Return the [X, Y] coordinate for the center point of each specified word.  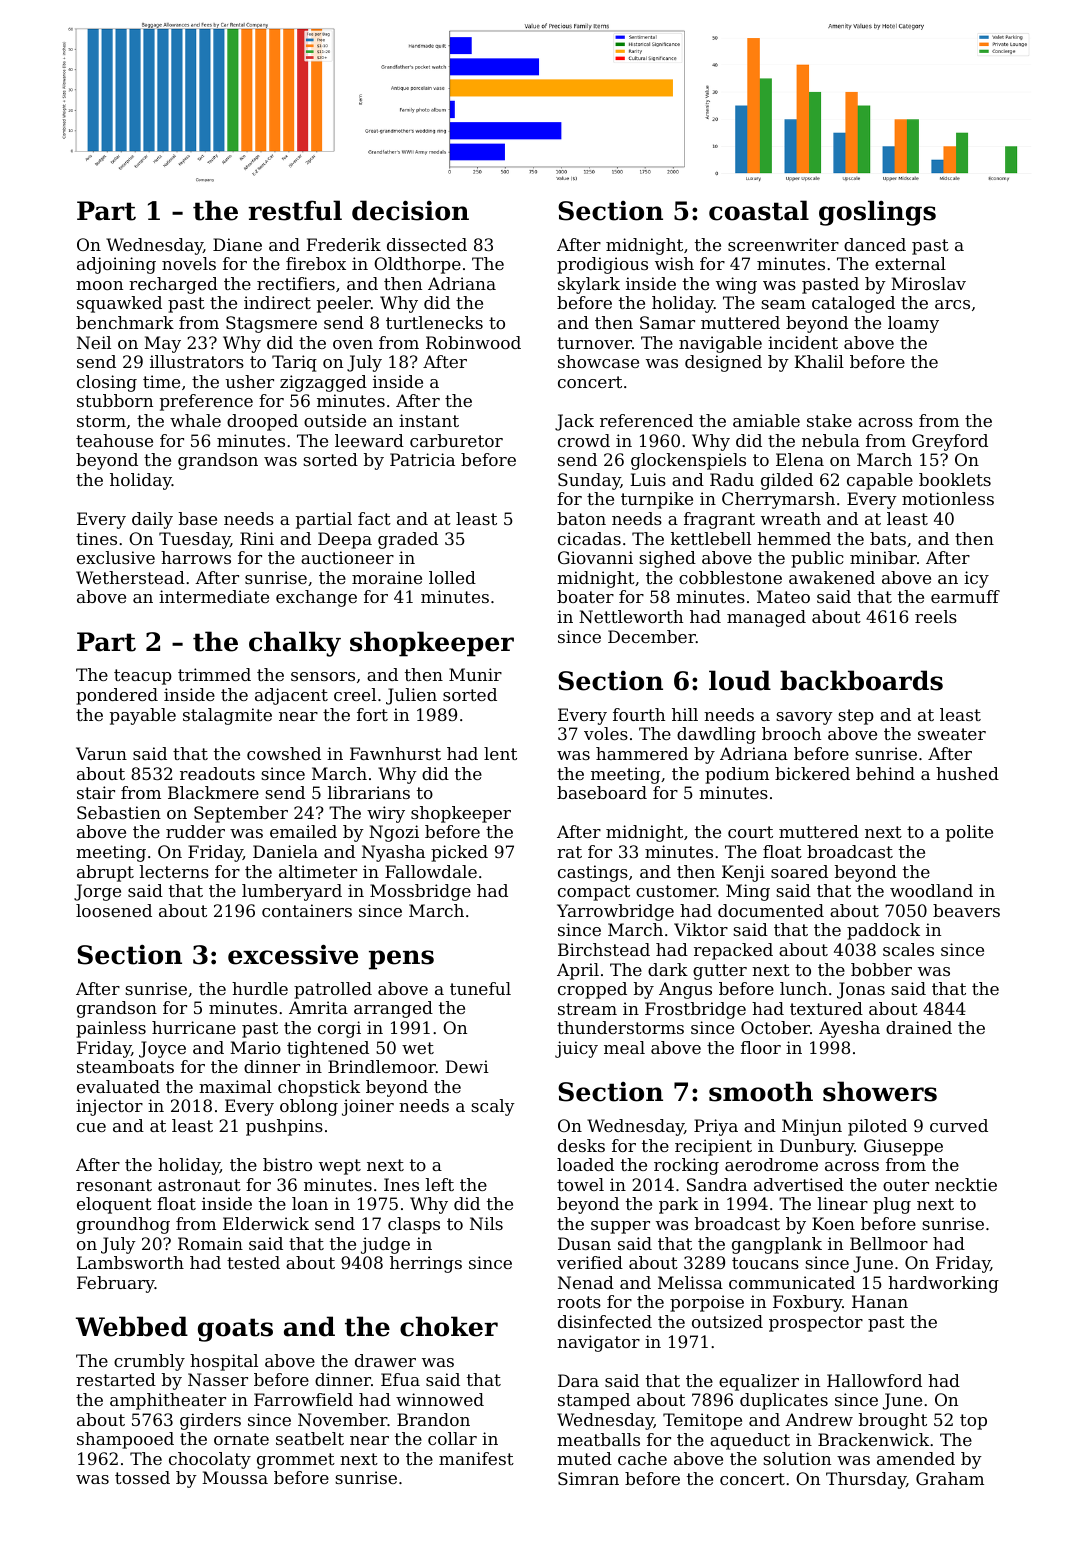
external [910, 263]
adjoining [116, 265]
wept [340, 1167]
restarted [116, 1379]
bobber [881, 969]
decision [410, 210]
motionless [948, 498]
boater [585, 596]
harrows [196, 557]
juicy [576, 1049]
